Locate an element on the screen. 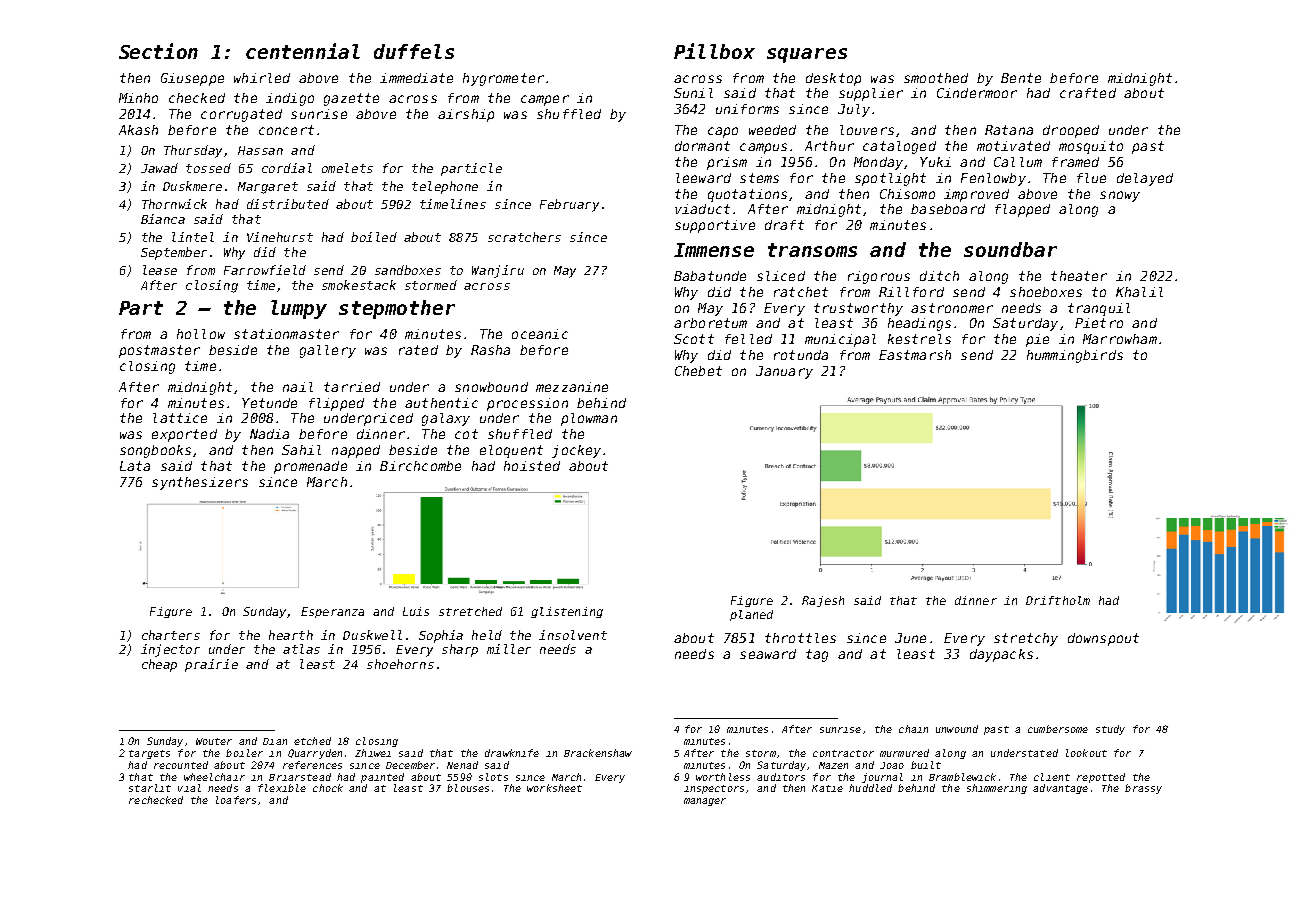 Image resolution: width=1308 pixels, height=924 pixels. lattice is located at coordinates (180, 418).
